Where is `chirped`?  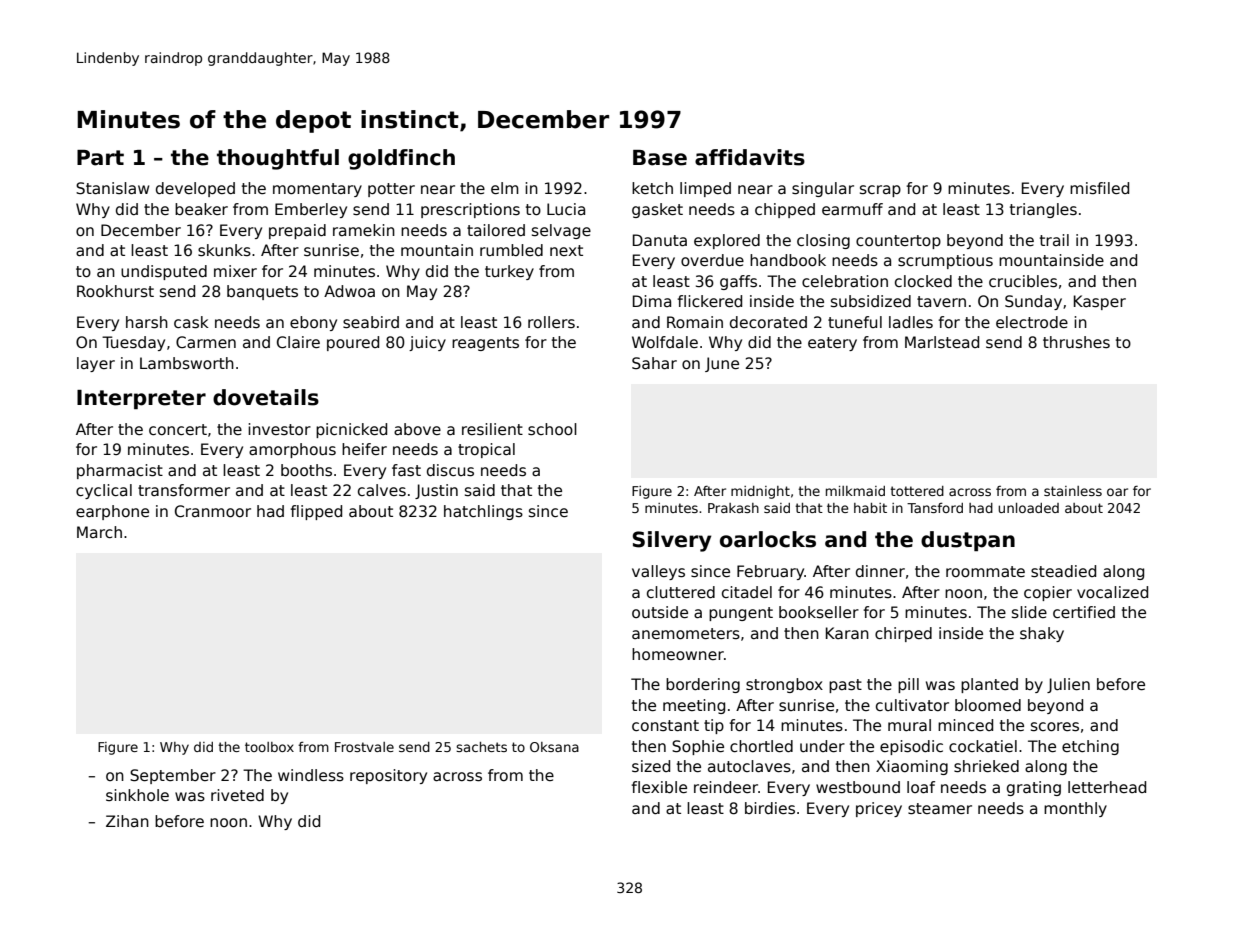 chirped is located at coordinates (903, 634).
